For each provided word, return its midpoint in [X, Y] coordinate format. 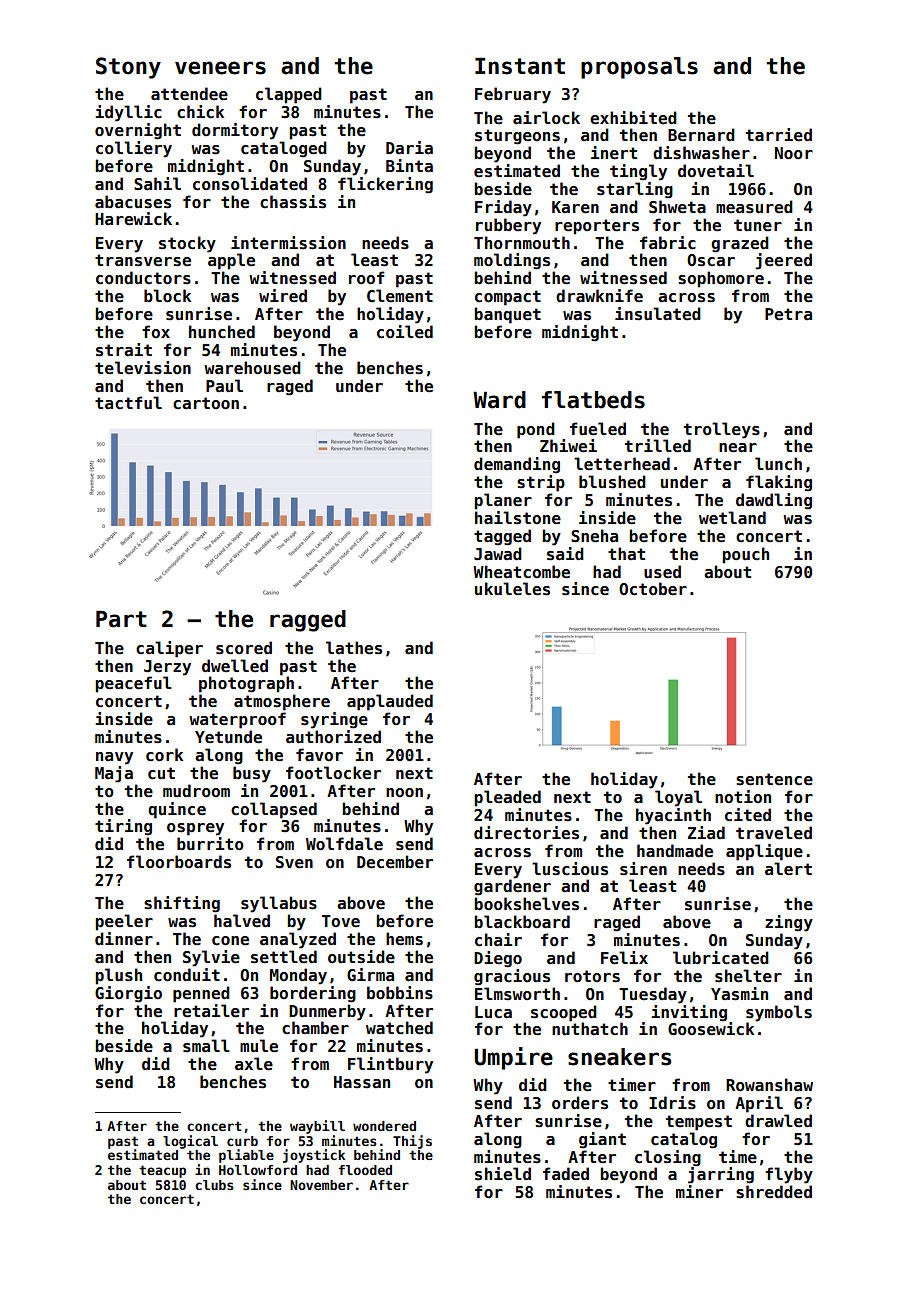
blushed [612, 482]
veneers [220, 68]
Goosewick [711, 1029]
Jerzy [167, 668]
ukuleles [512, 589]
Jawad [498, 554]
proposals [639, 68]
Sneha [594, 536]
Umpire [513, 1058]
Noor [794, 153]
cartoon [206, 403]
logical [190, 1142]
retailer [211, 1011]
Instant [520, 66]
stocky [187, 244]
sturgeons [517, 137]
